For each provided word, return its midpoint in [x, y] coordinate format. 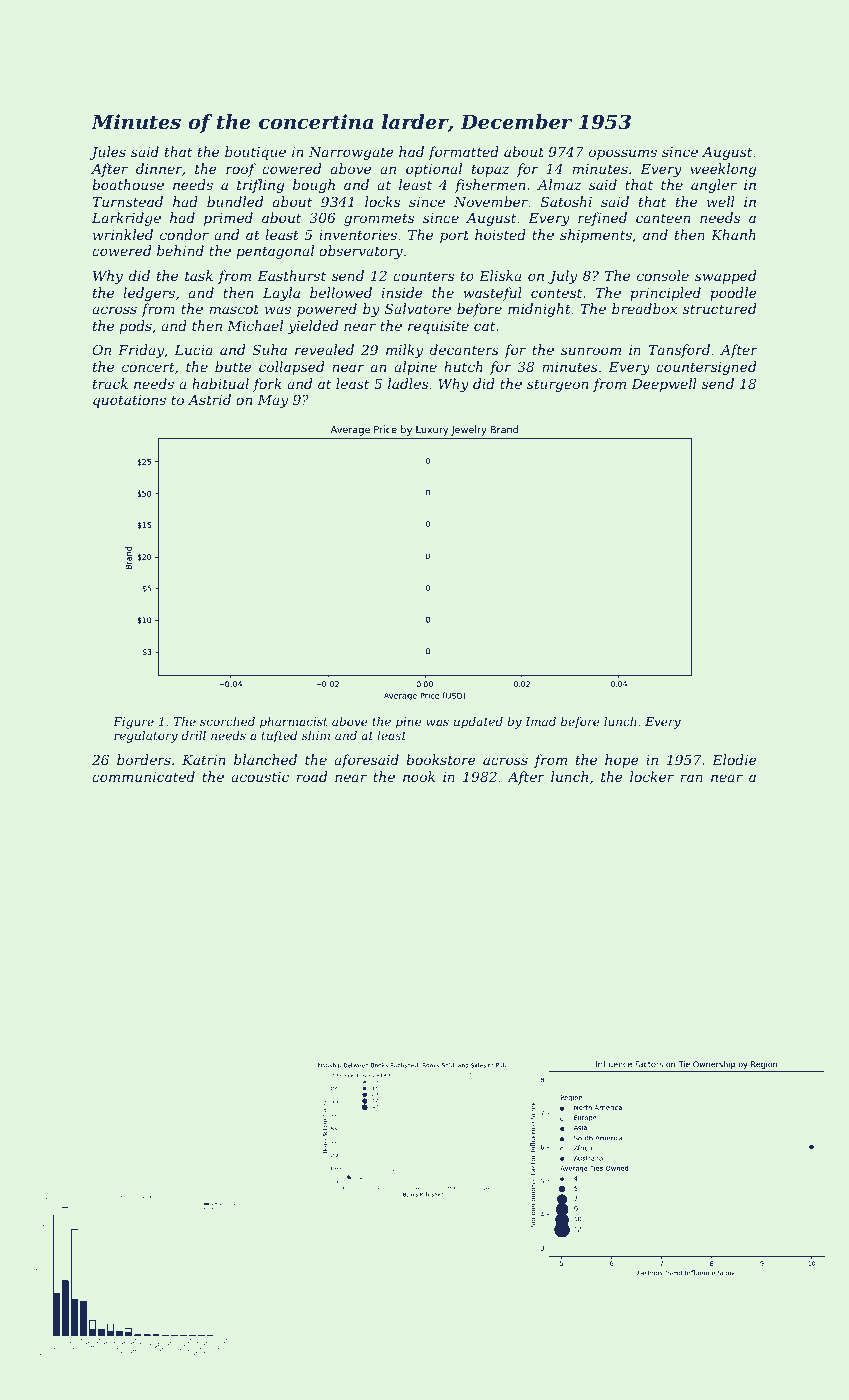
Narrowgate [351, 153]
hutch [463, 366]
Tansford [679, 351]
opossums [623, 154]
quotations [129, 401]
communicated [143, 776]
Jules [108, 153]
